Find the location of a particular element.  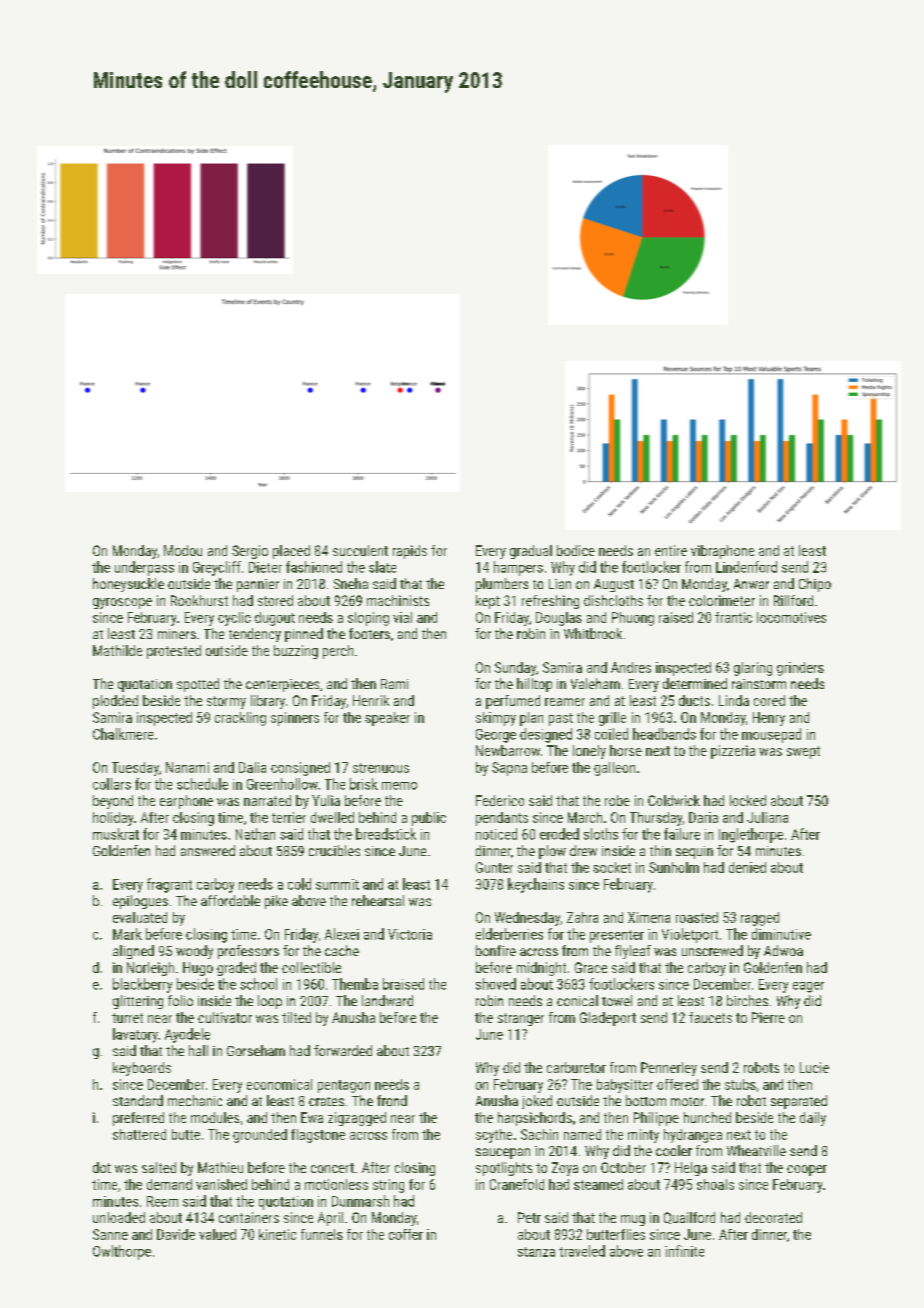

Owlthorpe is located at coordinates (122, 1252).
